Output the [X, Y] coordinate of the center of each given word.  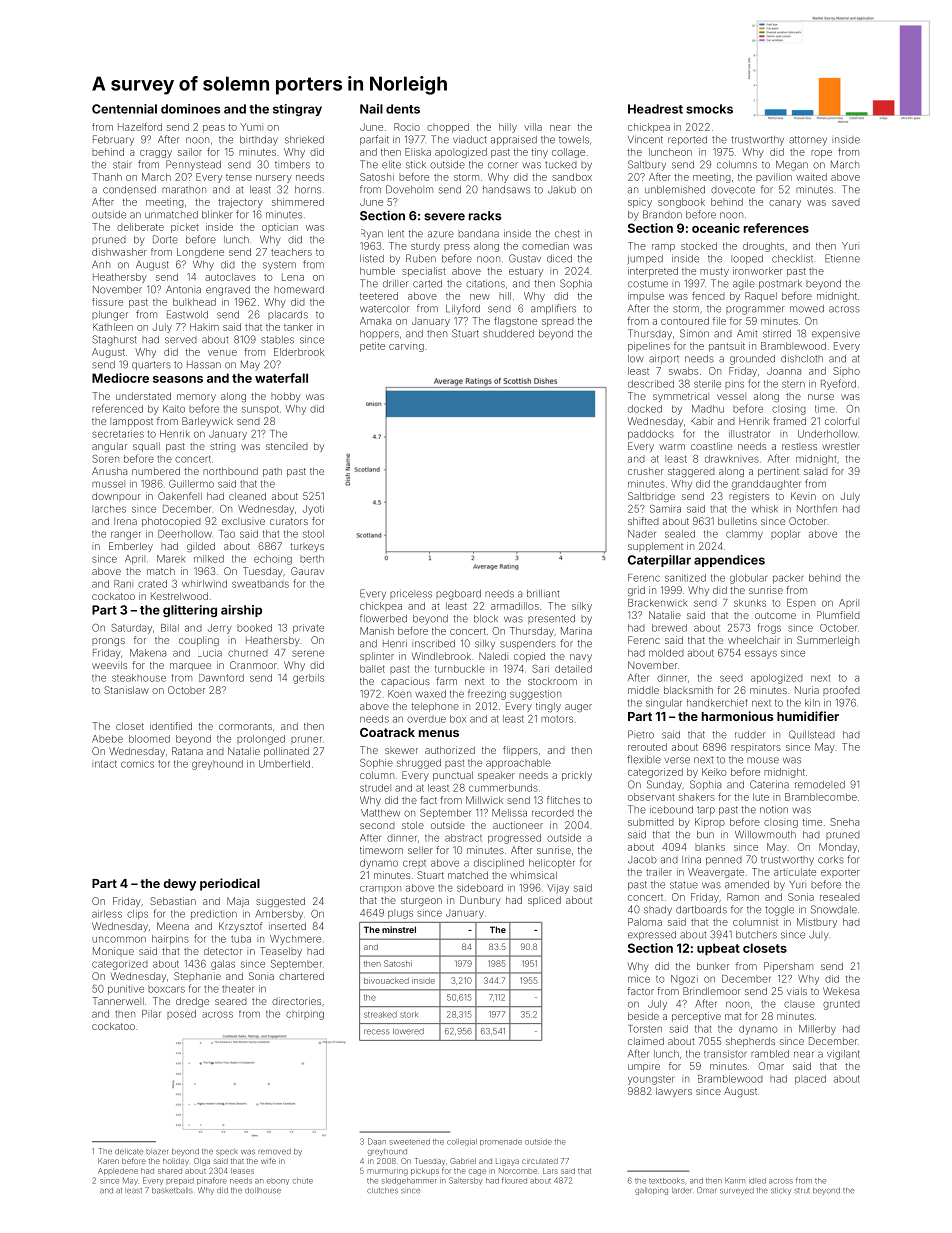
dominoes [191, 109]
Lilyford [463, 309]
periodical [230, 884]
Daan [377, 1141]
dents [403, 109]
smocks [709, 109]
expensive [836, 335]
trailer [659, 872]
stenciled [287, 446]
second [377, 825]
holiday [176, 1162]
